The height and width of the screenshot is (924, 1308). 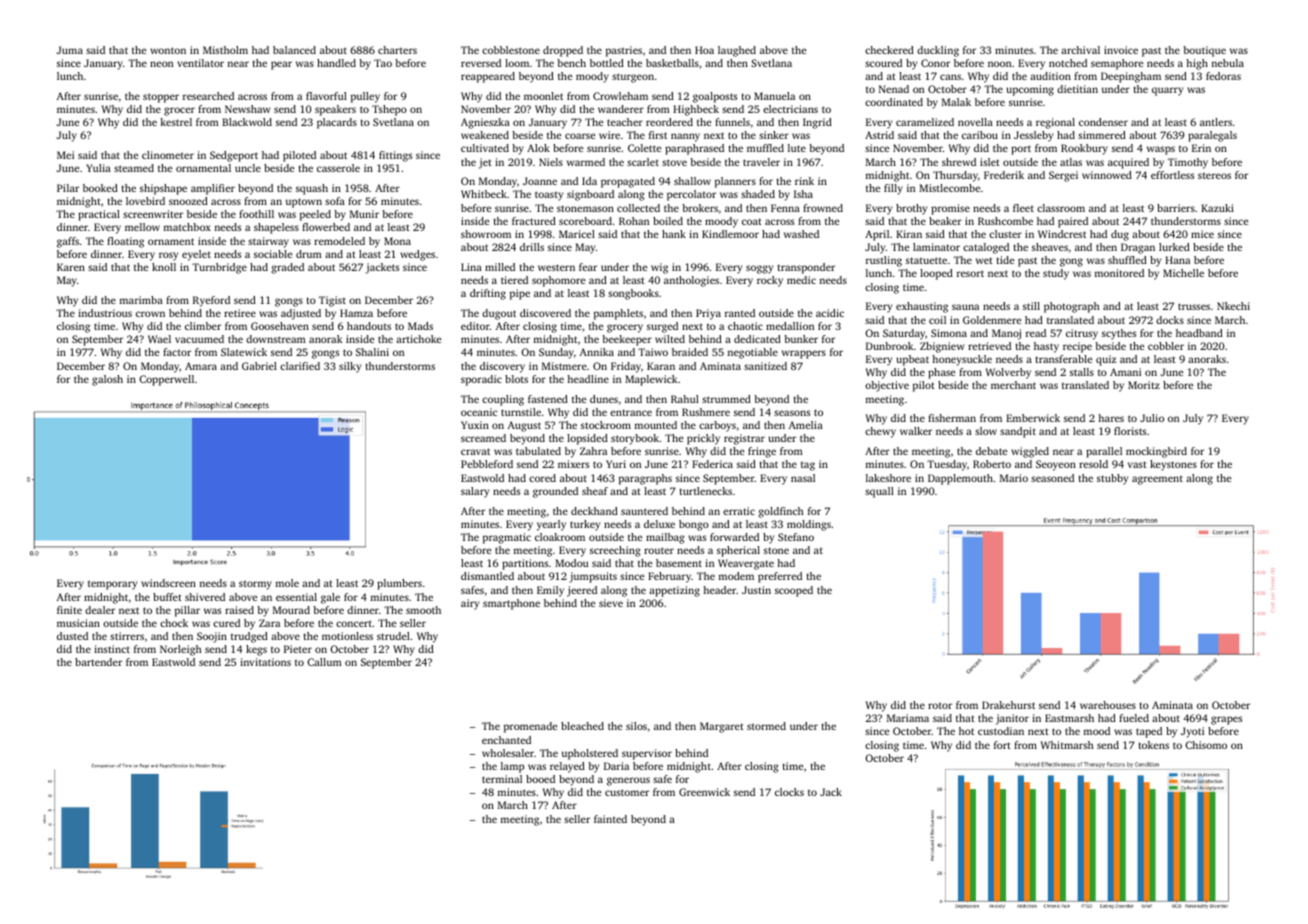 I want to click on Chisomo, so click(x=1206, y=745).
